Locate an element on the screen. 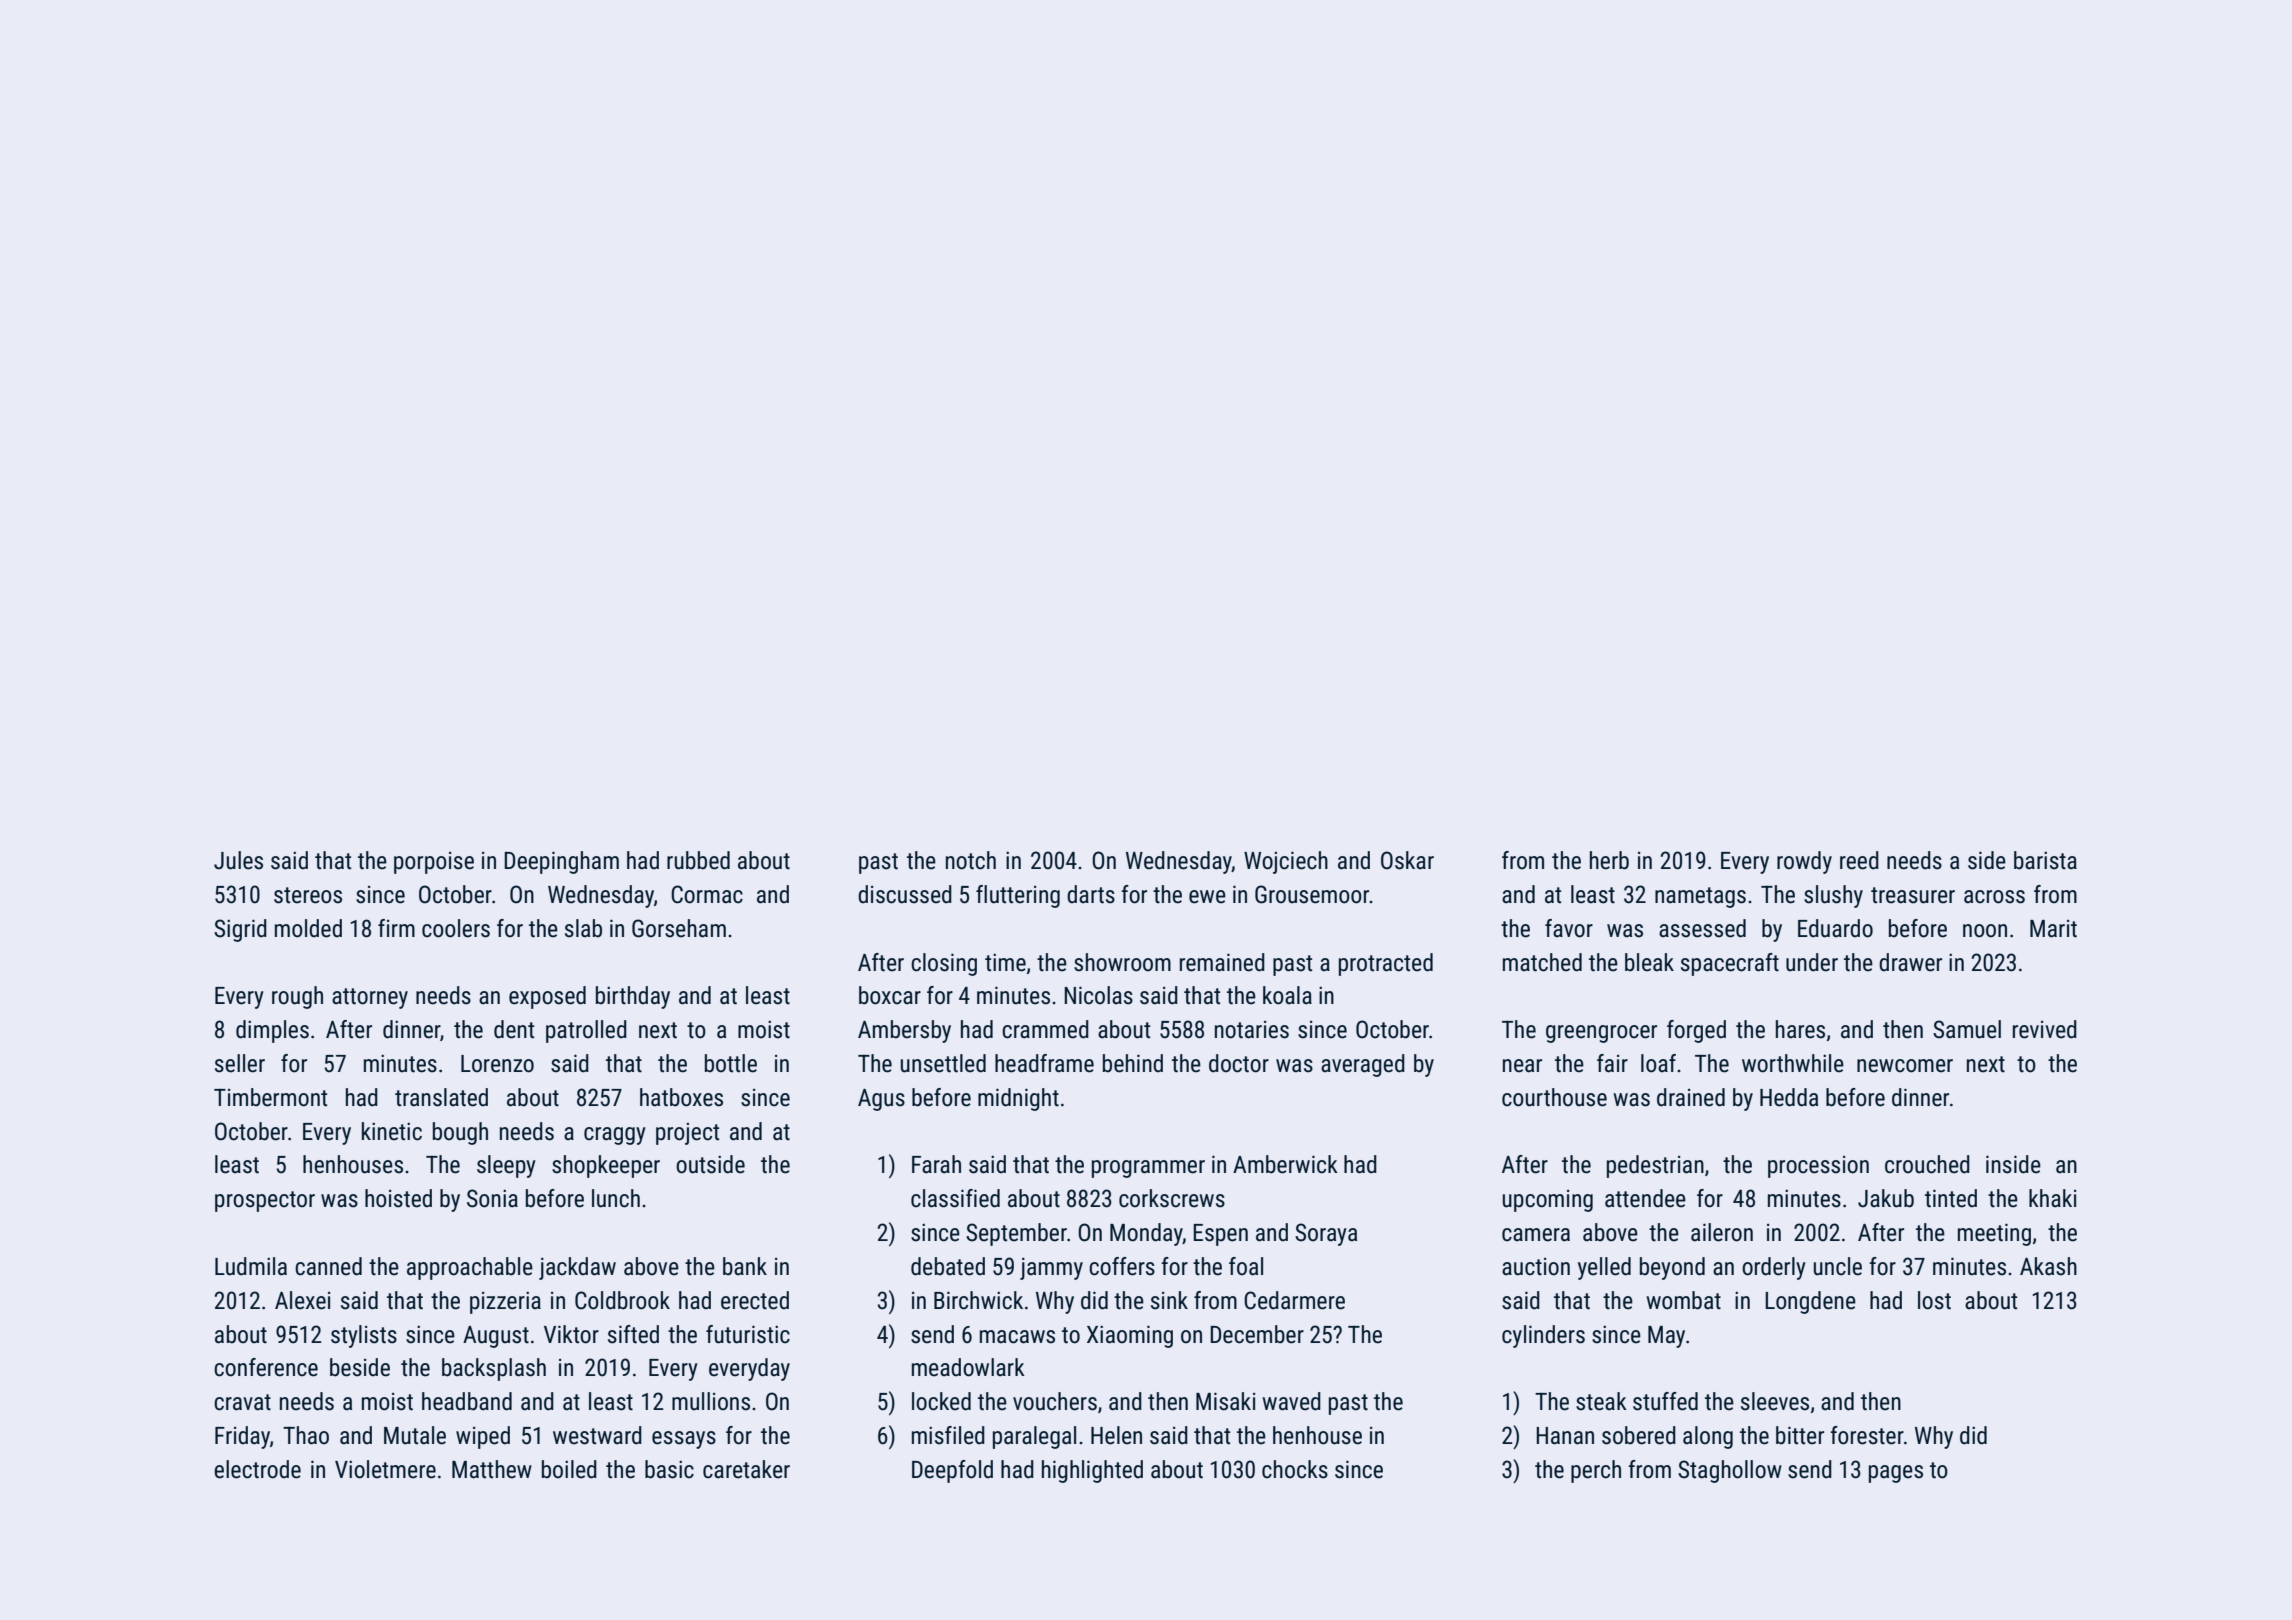  prospector is located at coordinates (265, 1201).
